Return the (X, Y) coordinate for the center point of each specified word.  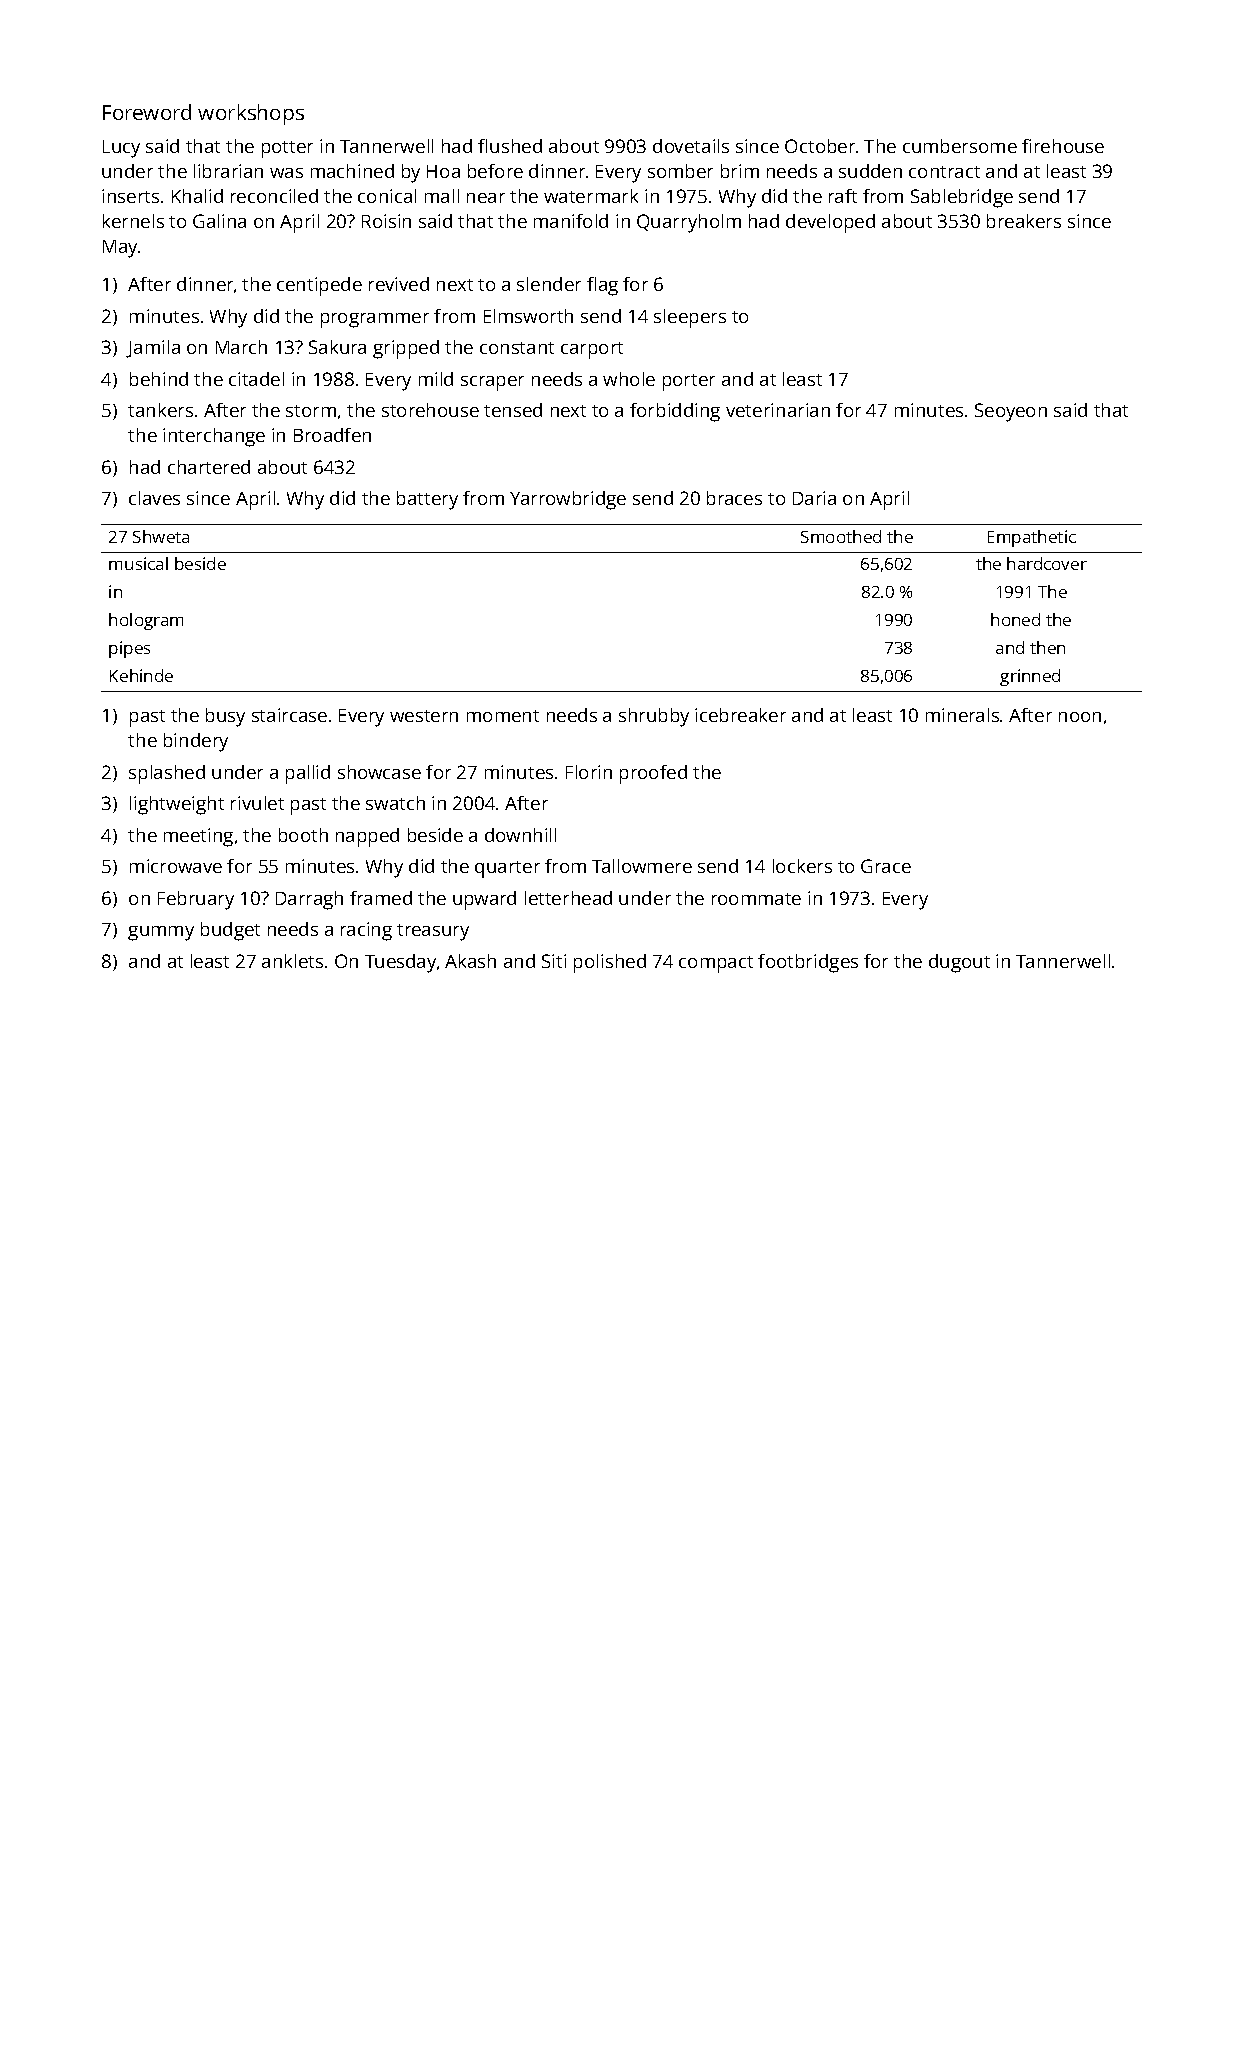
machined (352, 171)
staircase (289, 715)
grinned (1030, 677)
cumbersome (960, 146)
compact (716, 964)
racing (366, 931)
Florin (589, 772)
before (495, 171)
